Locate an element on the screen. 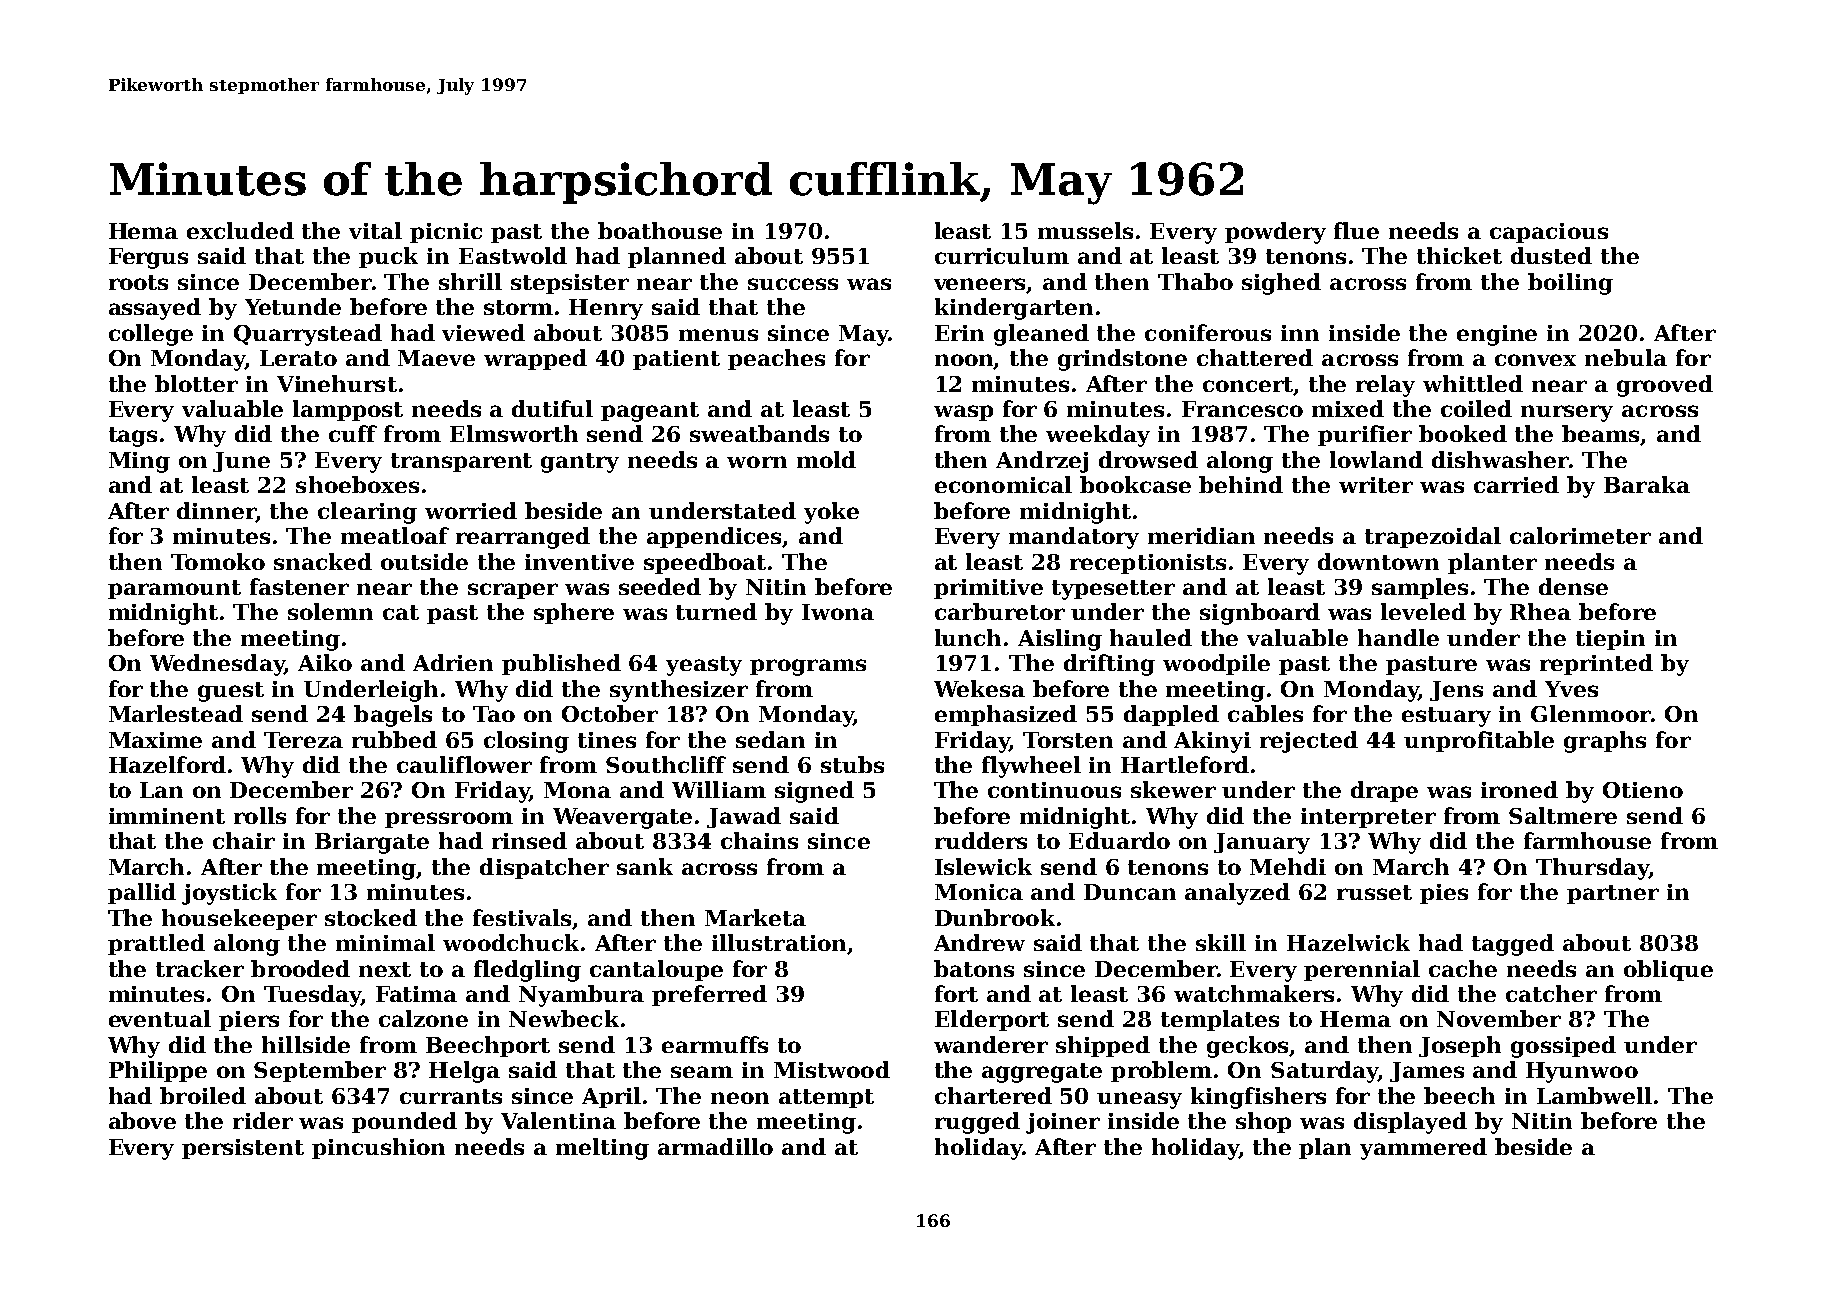 The height and width of the screenshot is (1294, 1830). persistent is located at coordinates (243, 1149).
